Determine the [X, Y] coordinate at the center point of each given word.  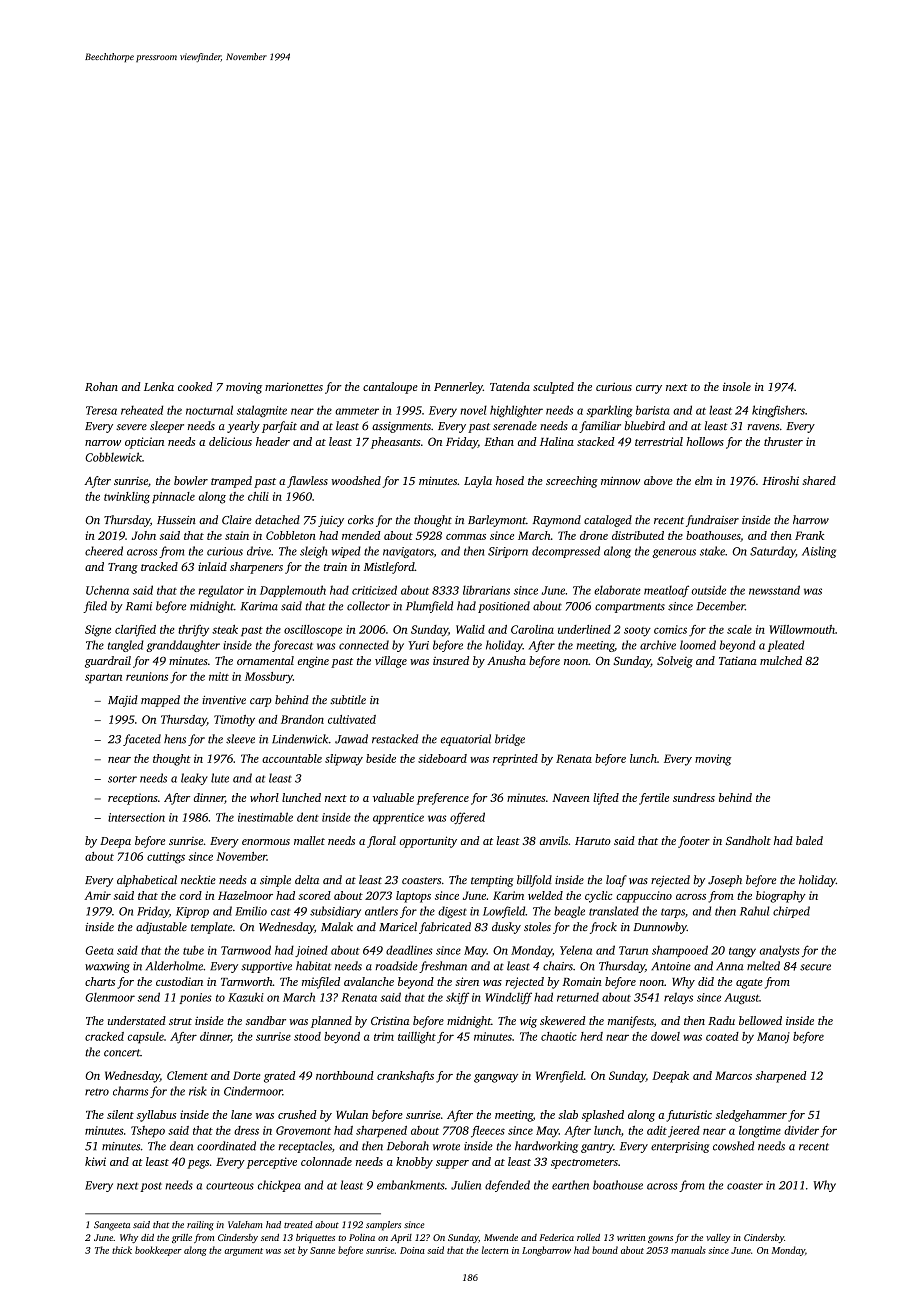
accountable [292, 758]
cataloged [608, 521]
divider [801, 1130]
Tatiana [738, 661]
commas [466, 537]
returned [578, 997]
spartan [103, 679]
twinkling [127, 498]
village [391, 662]
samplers [383, 1226]
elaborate [617, 590]
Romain [582, 981]
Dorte [246, 1075]
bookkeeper [158, 1251]
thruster [783, 441]
